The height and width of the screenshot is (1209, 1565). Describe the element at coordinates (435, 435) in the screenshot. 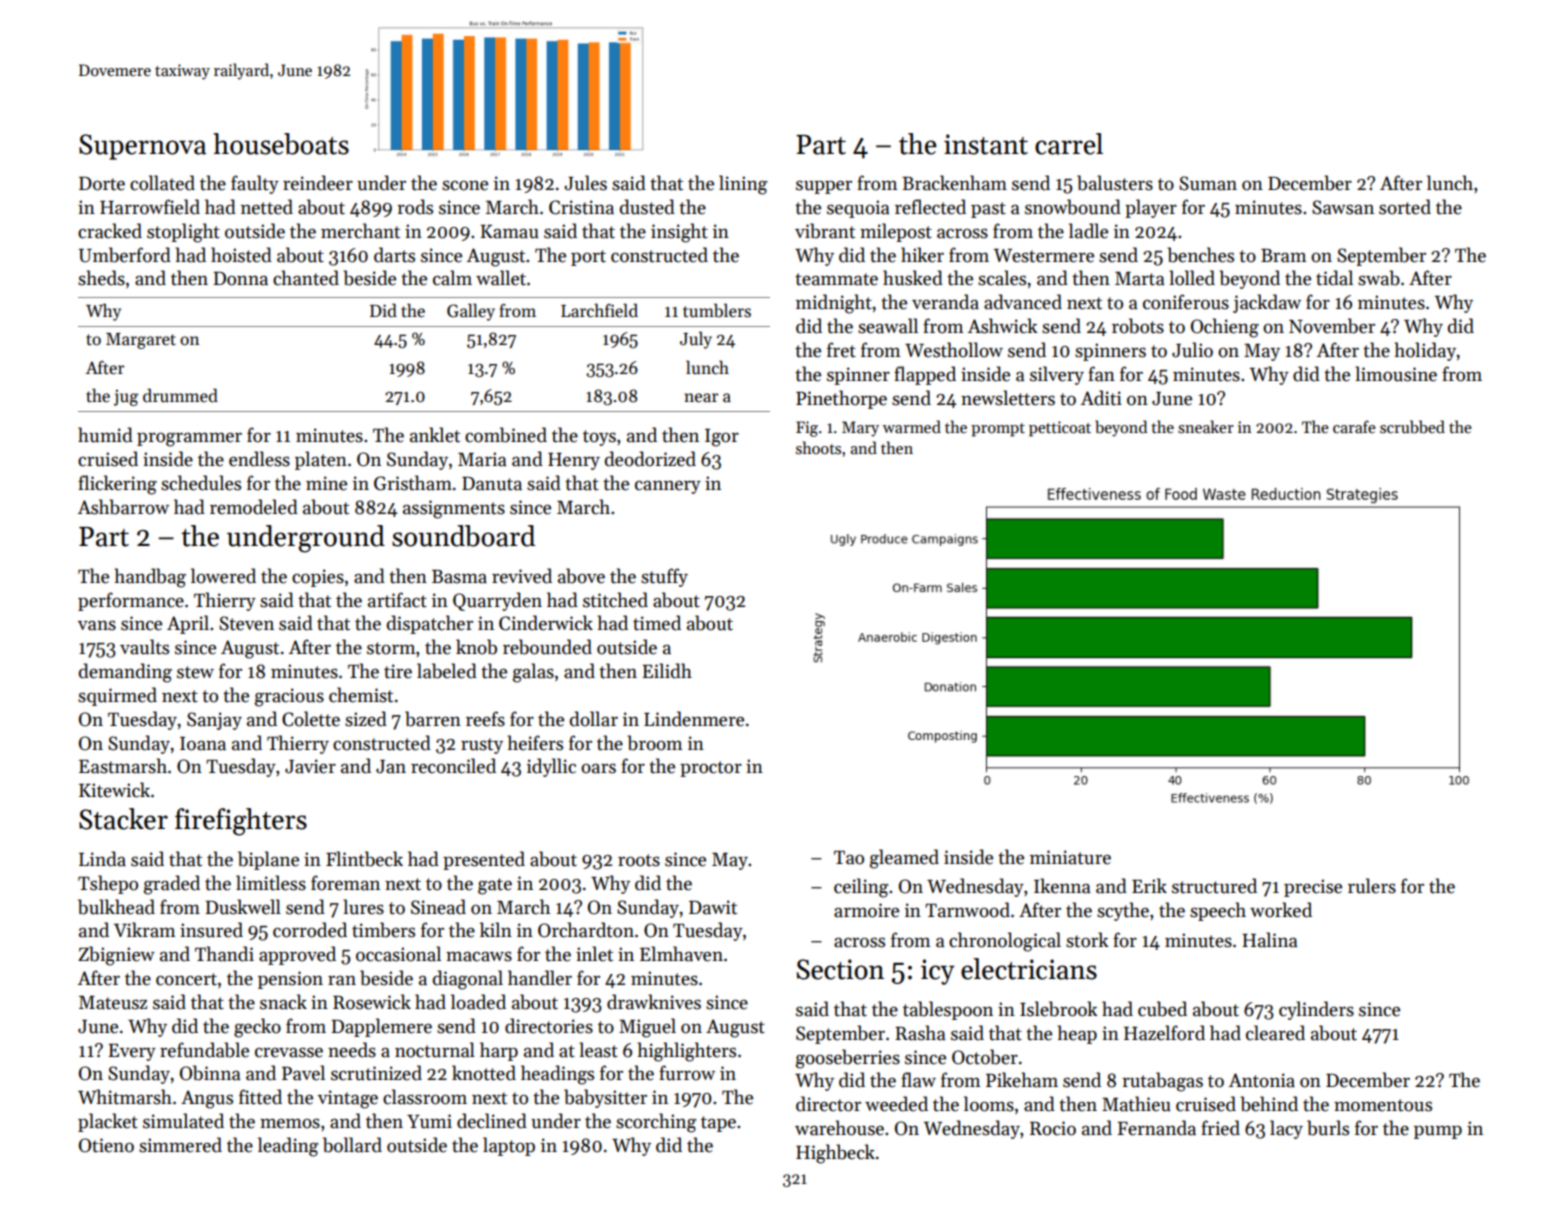

I see `anklet` at that location.
